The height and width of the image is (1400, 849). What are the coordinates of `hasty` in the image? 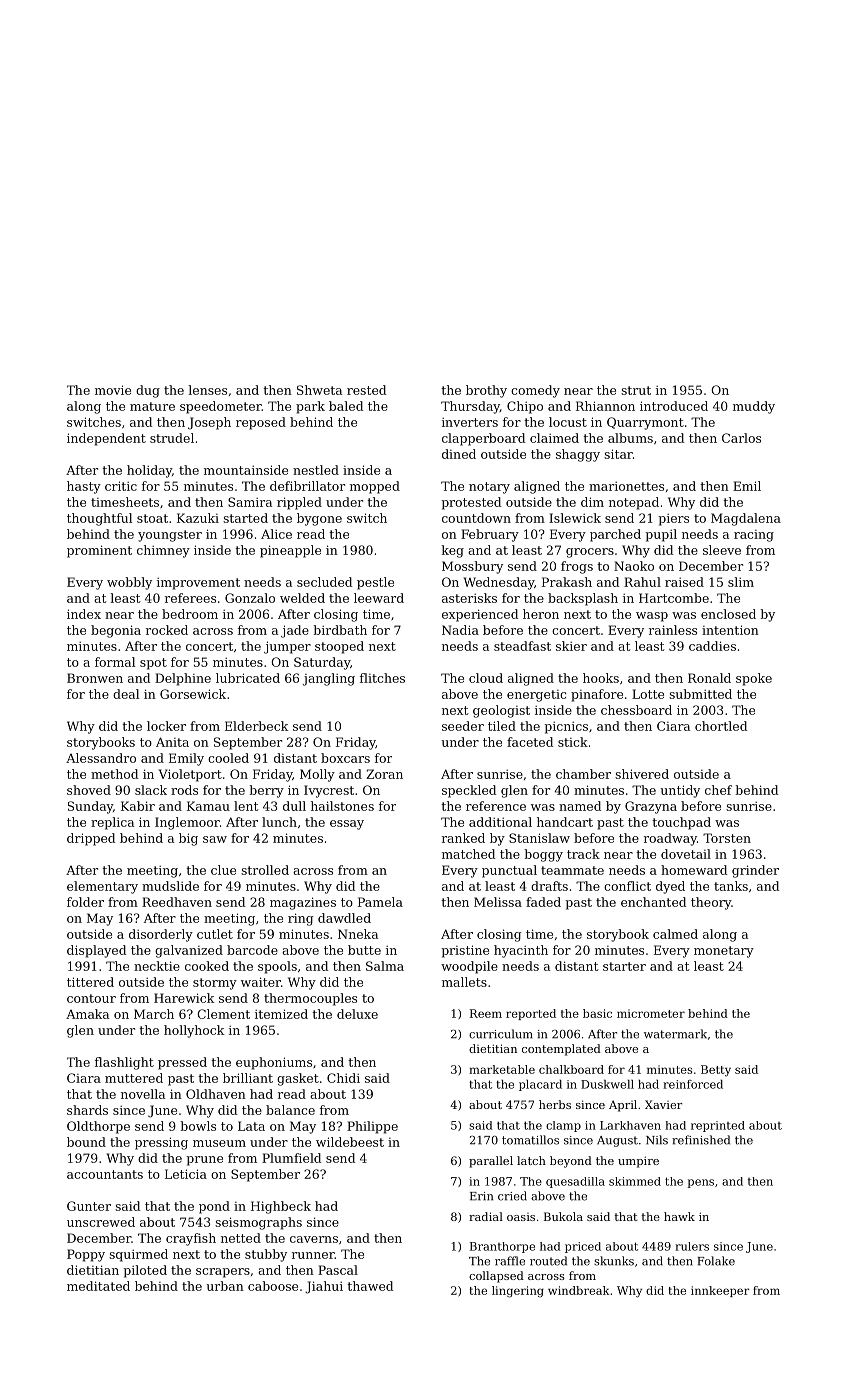 It's located at (84, 487).
